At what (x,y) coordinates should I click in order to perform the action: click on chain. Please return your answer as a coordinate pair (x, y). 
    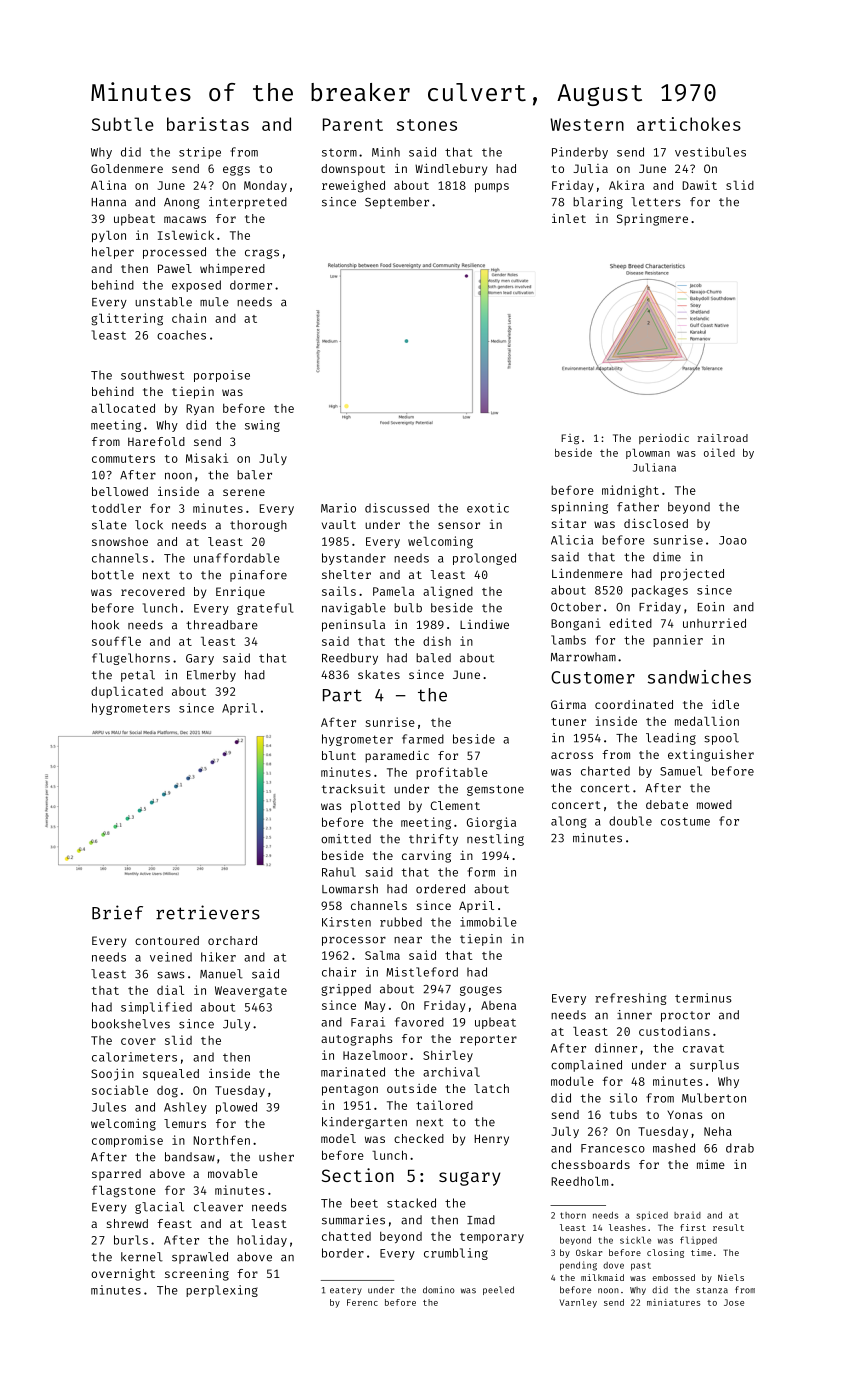
    Looking at the image, I should click on (189, 318).
